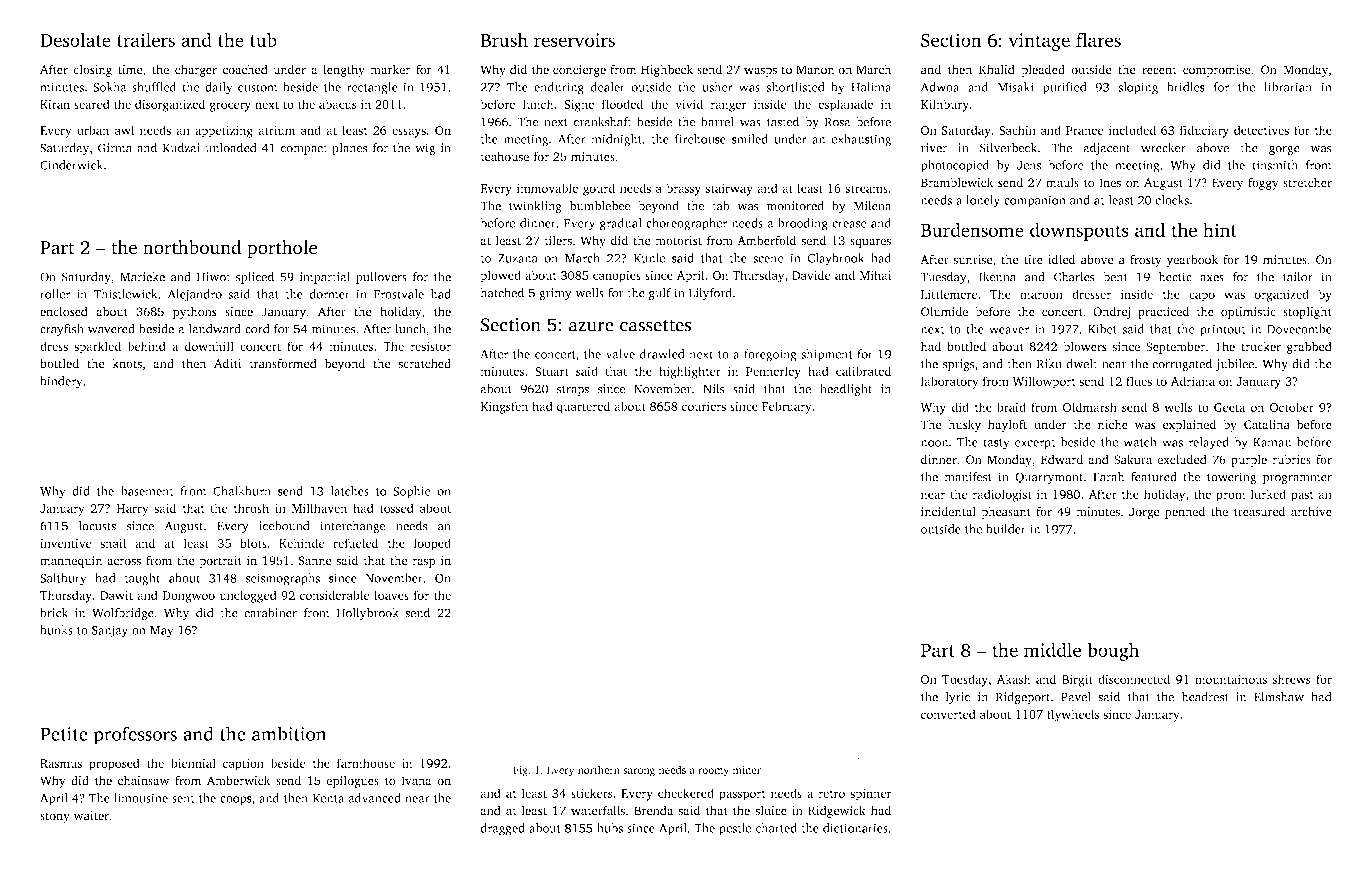 The image size is (1372, 887). Describe the element at coordinates (1098, 39) in the screenshot. I see `flares` at that location.
